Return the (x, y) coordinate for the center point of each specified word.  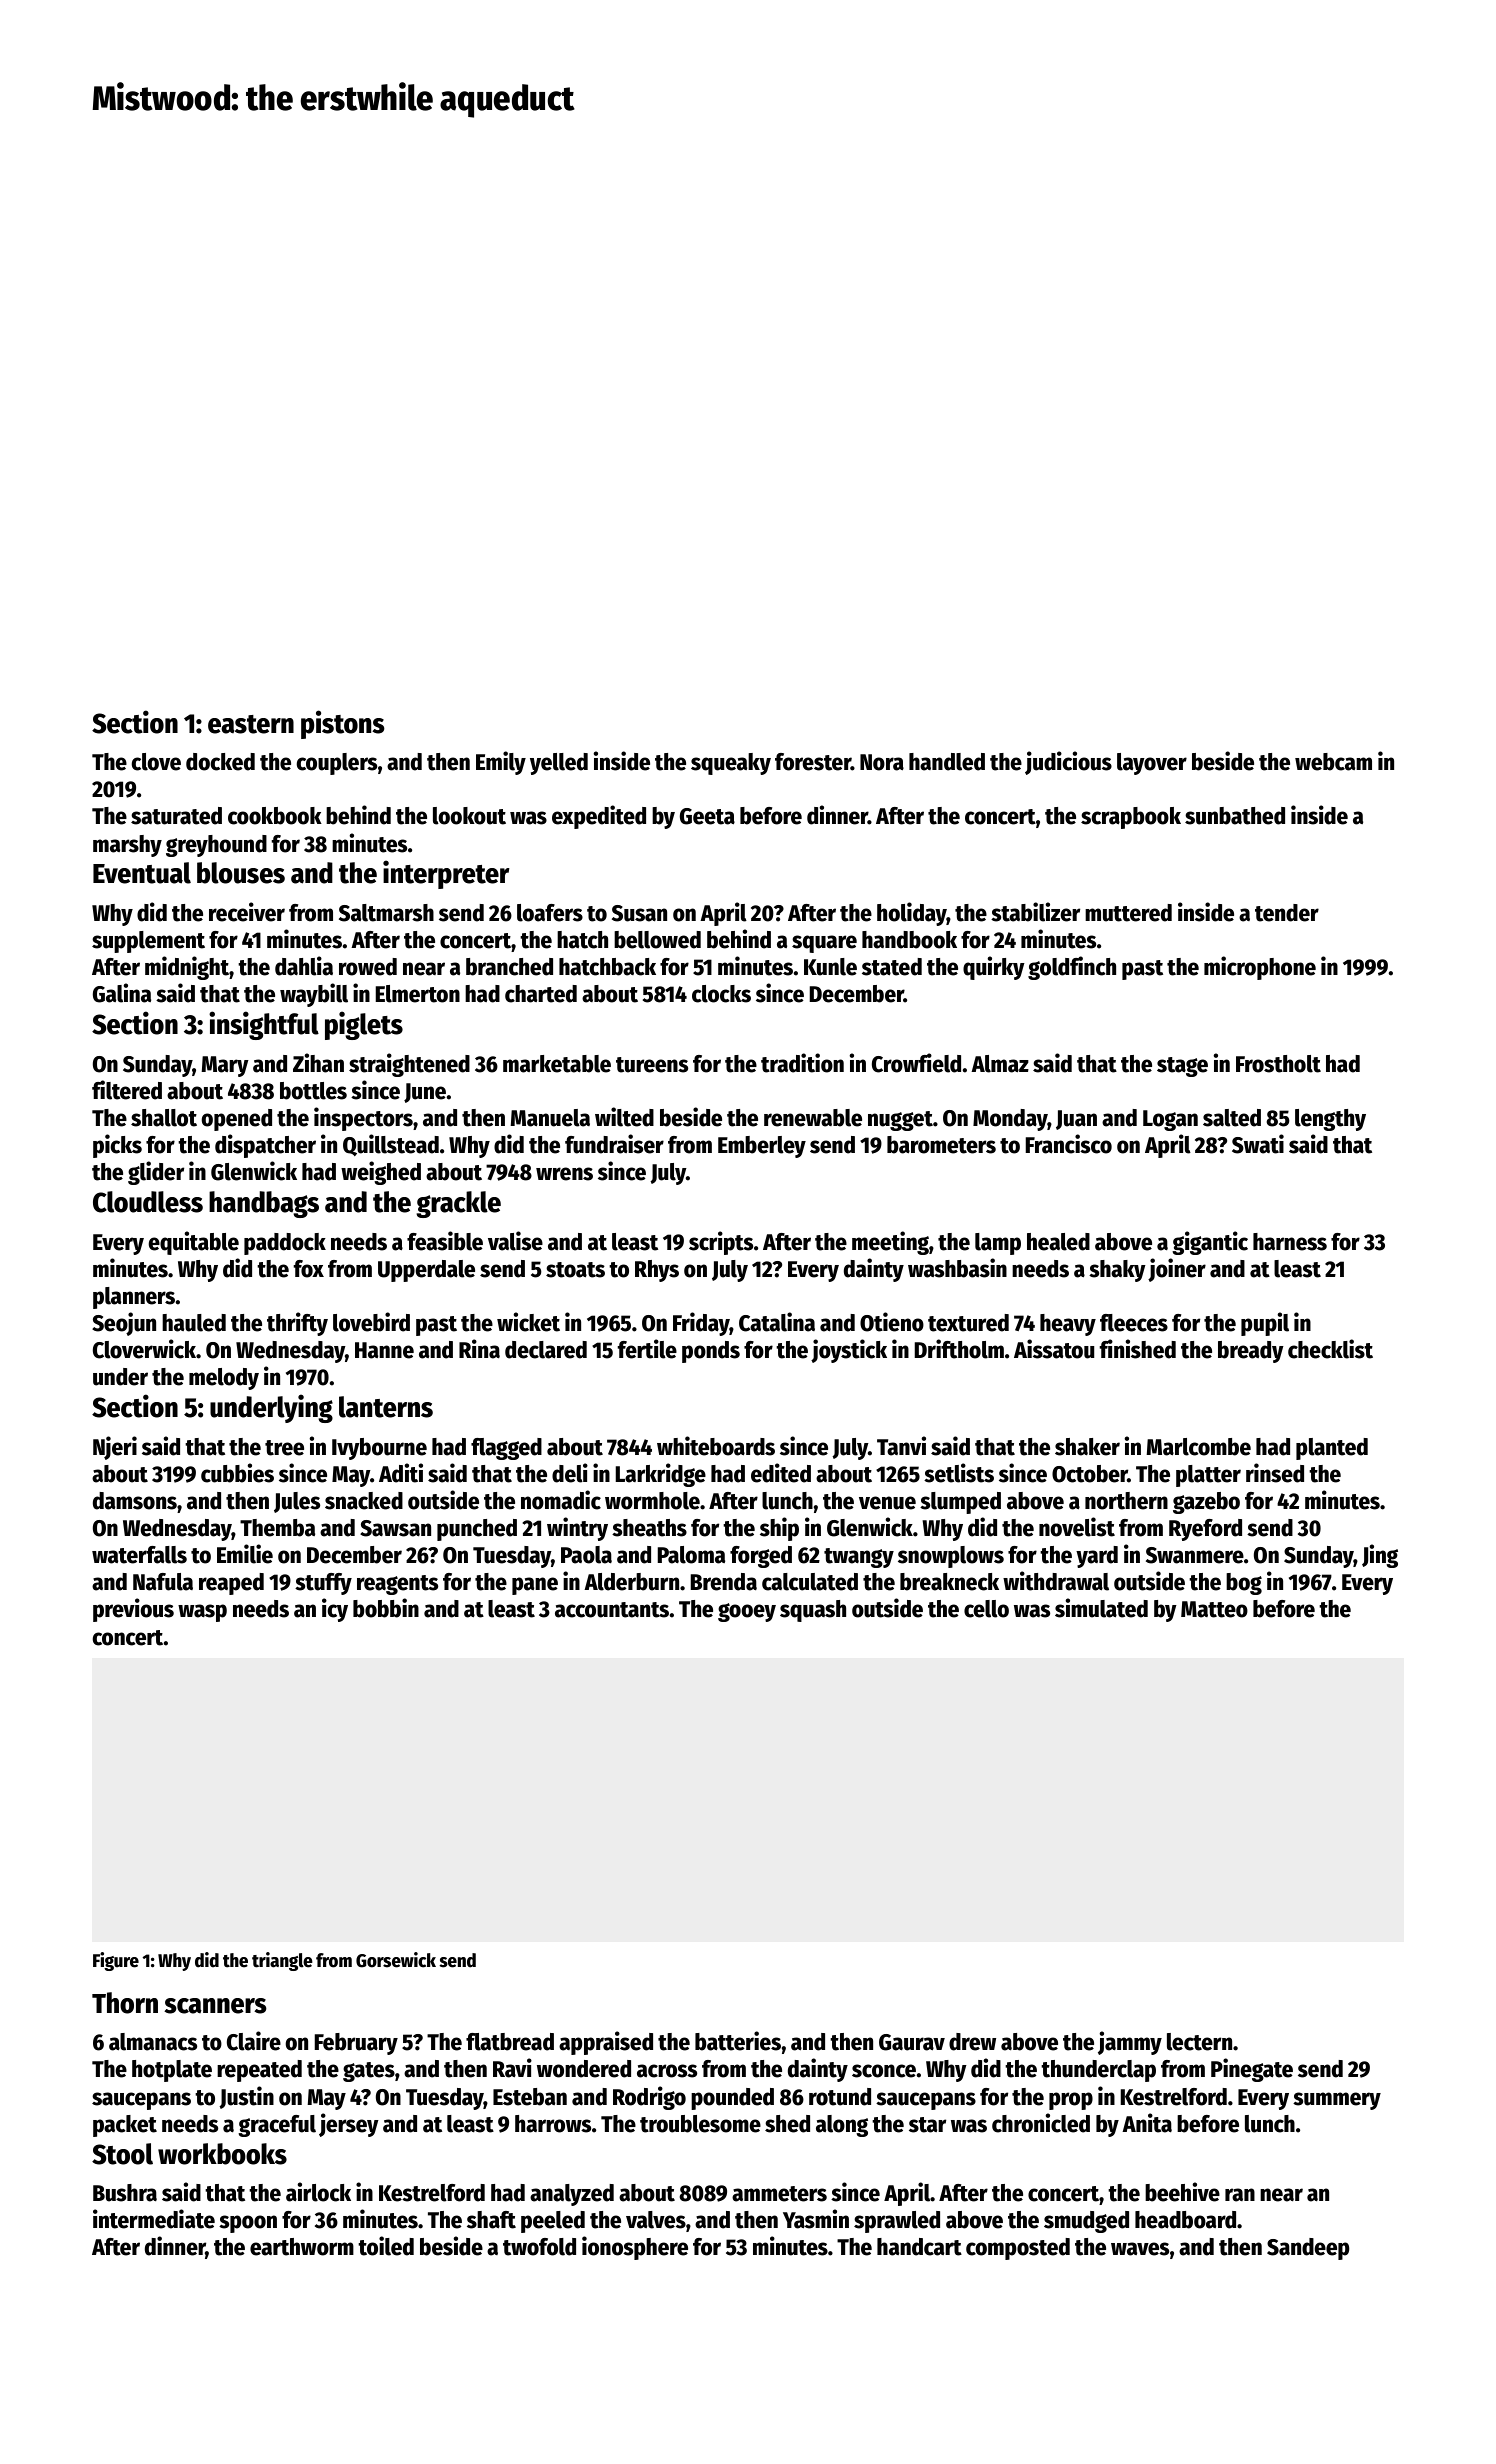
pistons (343, 724)
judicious (1068, 763)
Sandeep (1308, 2249)
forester (813, 762)
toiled (386, 2246)
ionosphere (635, 2248)
